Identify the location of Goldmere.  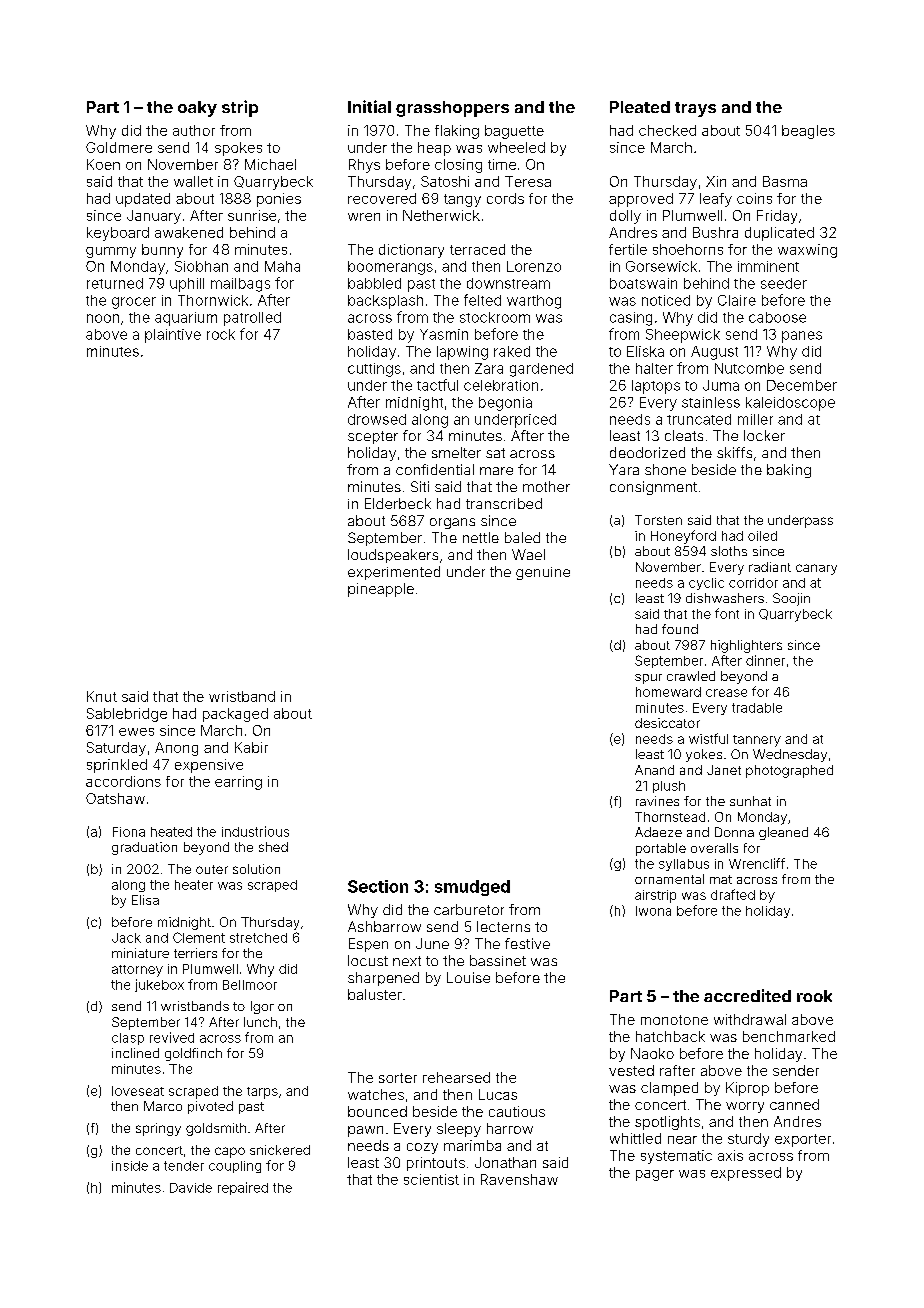
(119, 147).
